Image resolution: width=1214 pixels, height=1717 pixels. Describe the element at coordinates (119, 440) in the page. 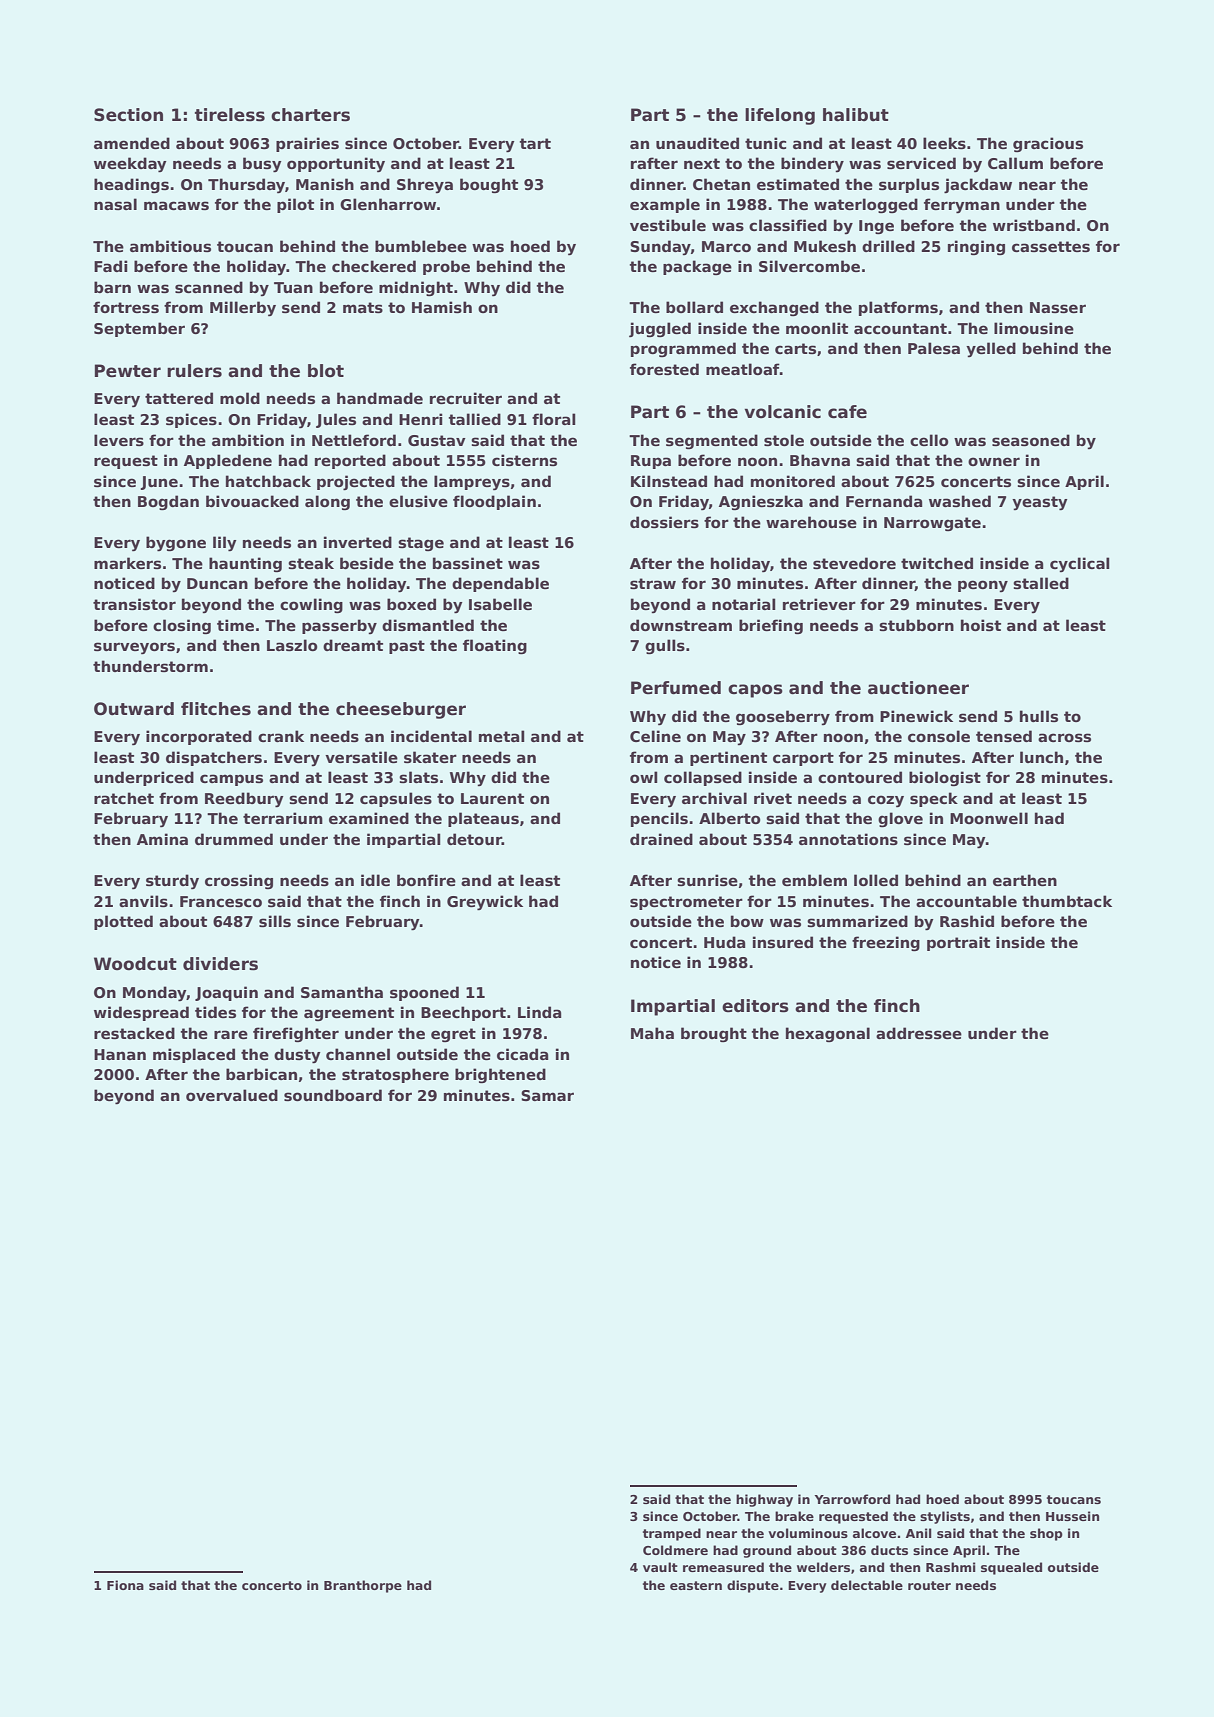

I see `levers` at that location.
